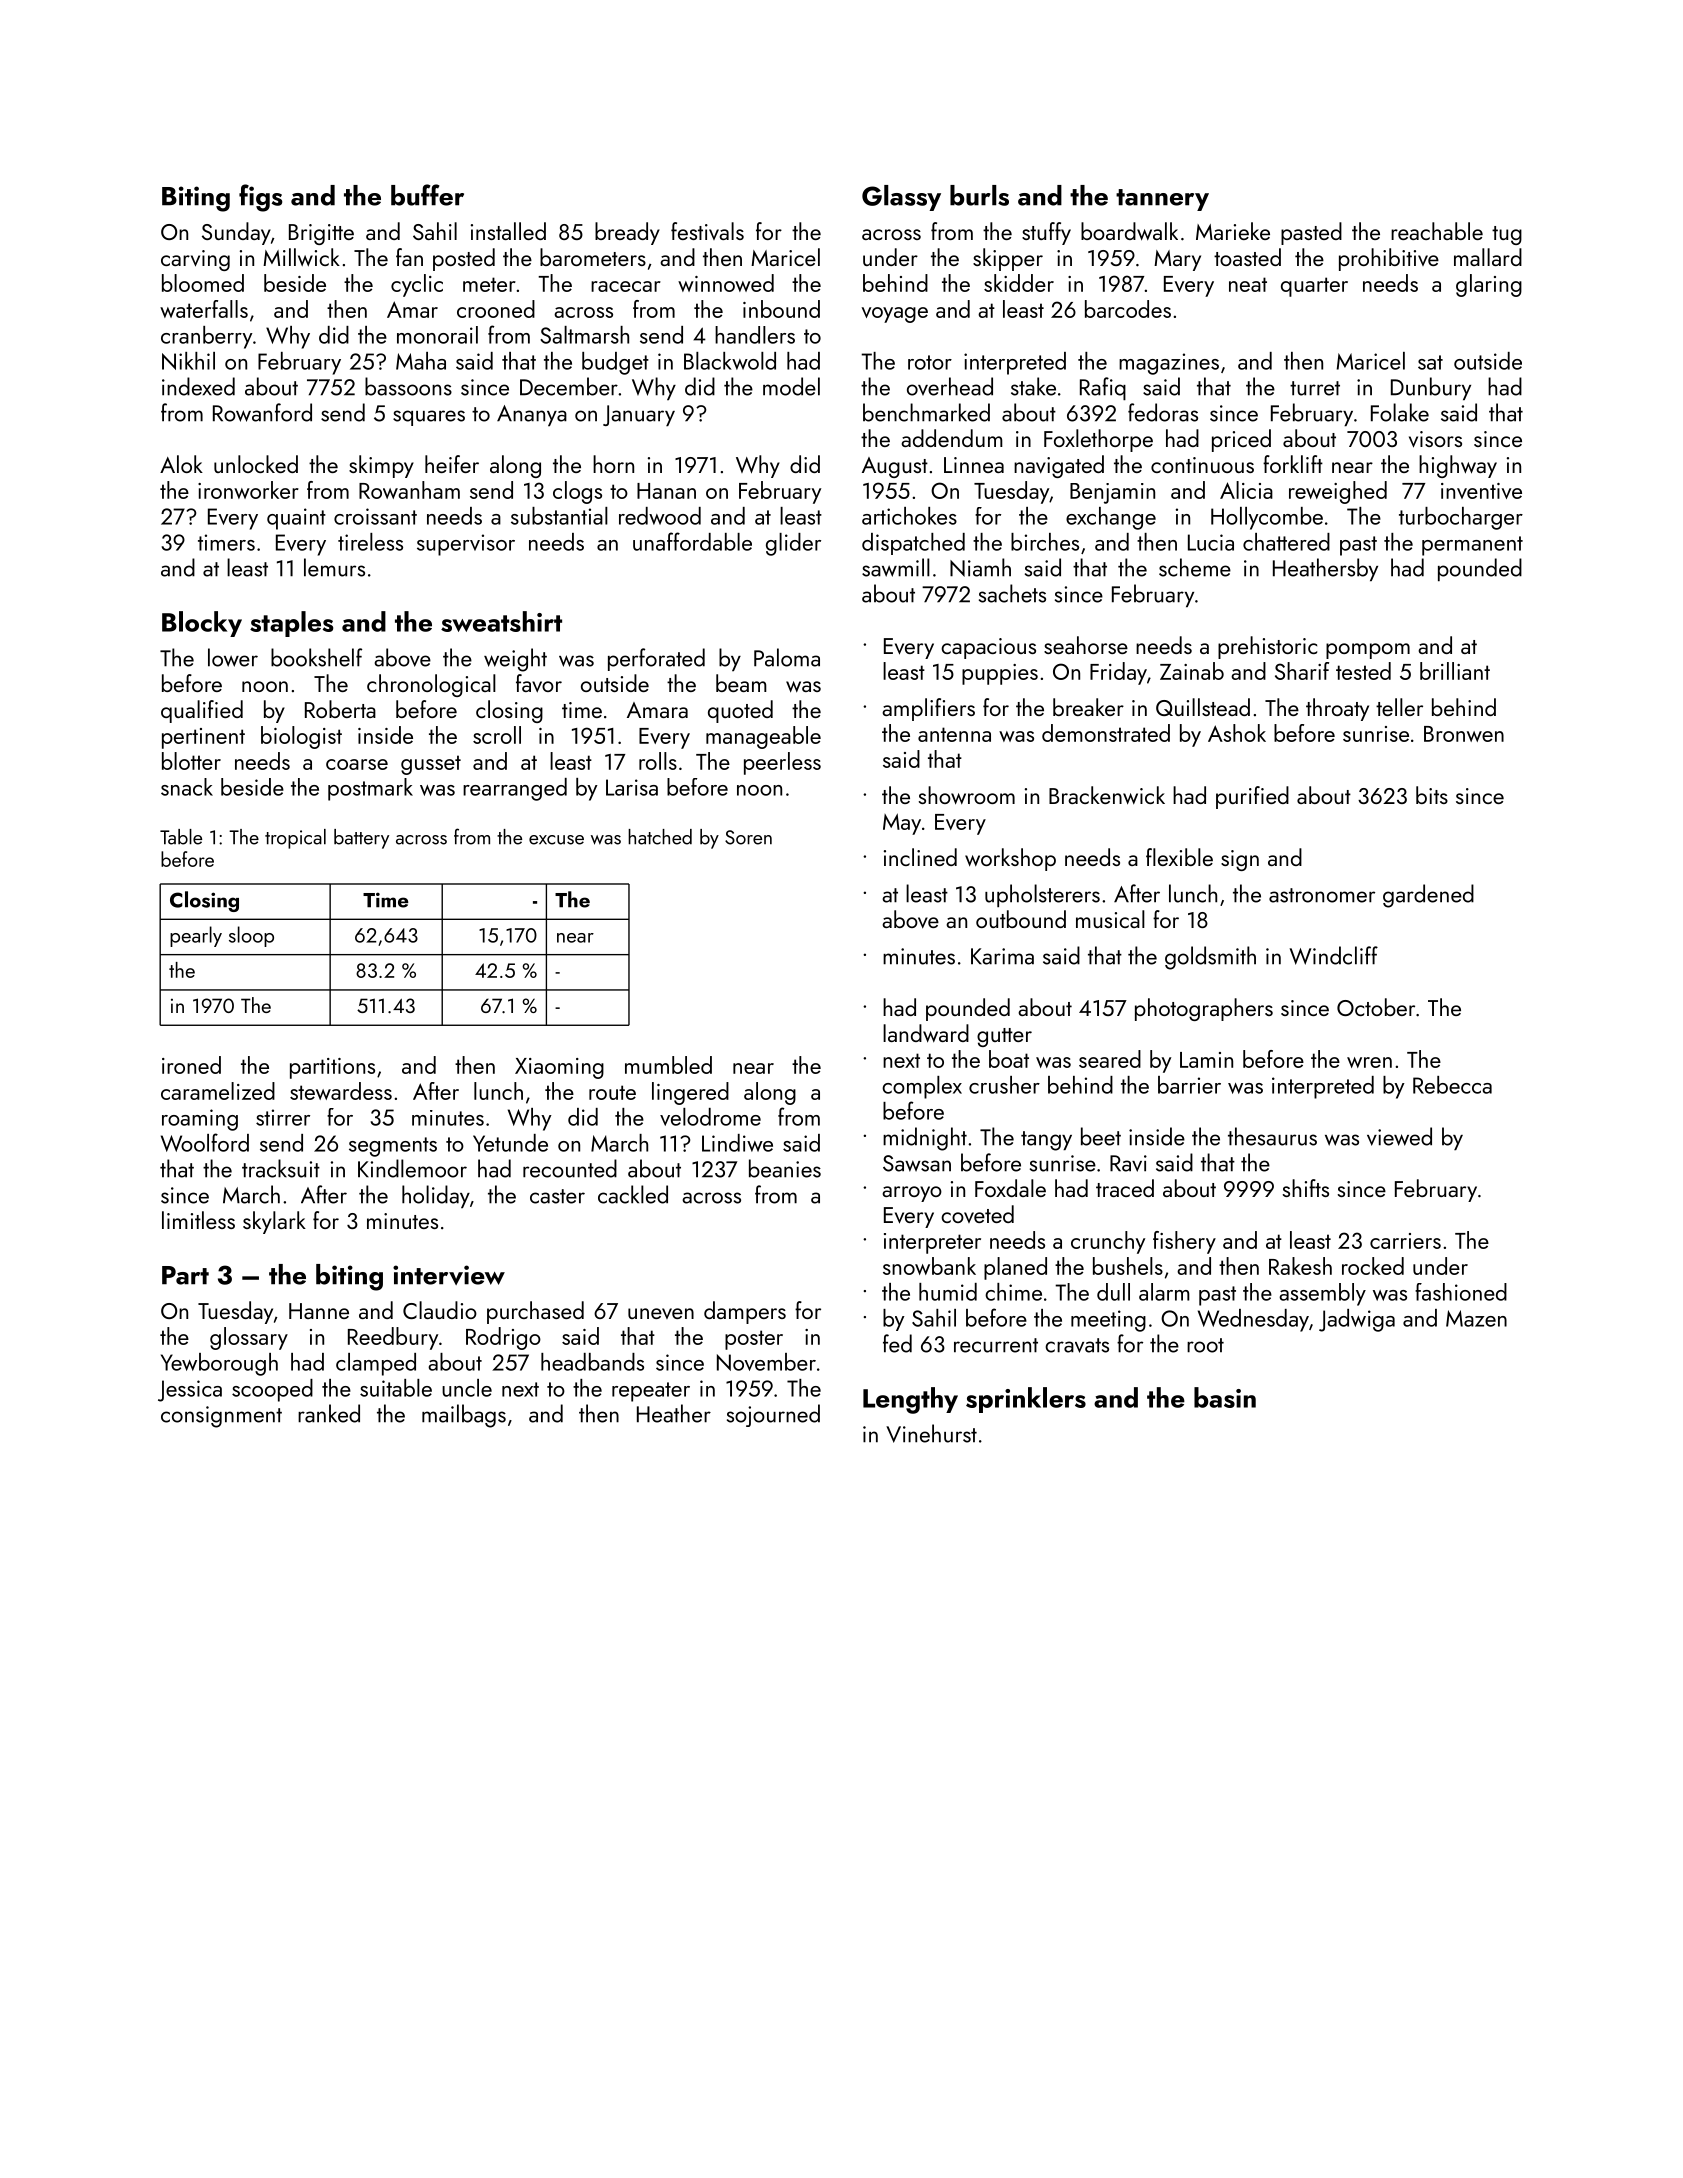  What do you see at coordinates (1162, 200) in the document?
I see `tannery` at bounding box center [1162, 200].
